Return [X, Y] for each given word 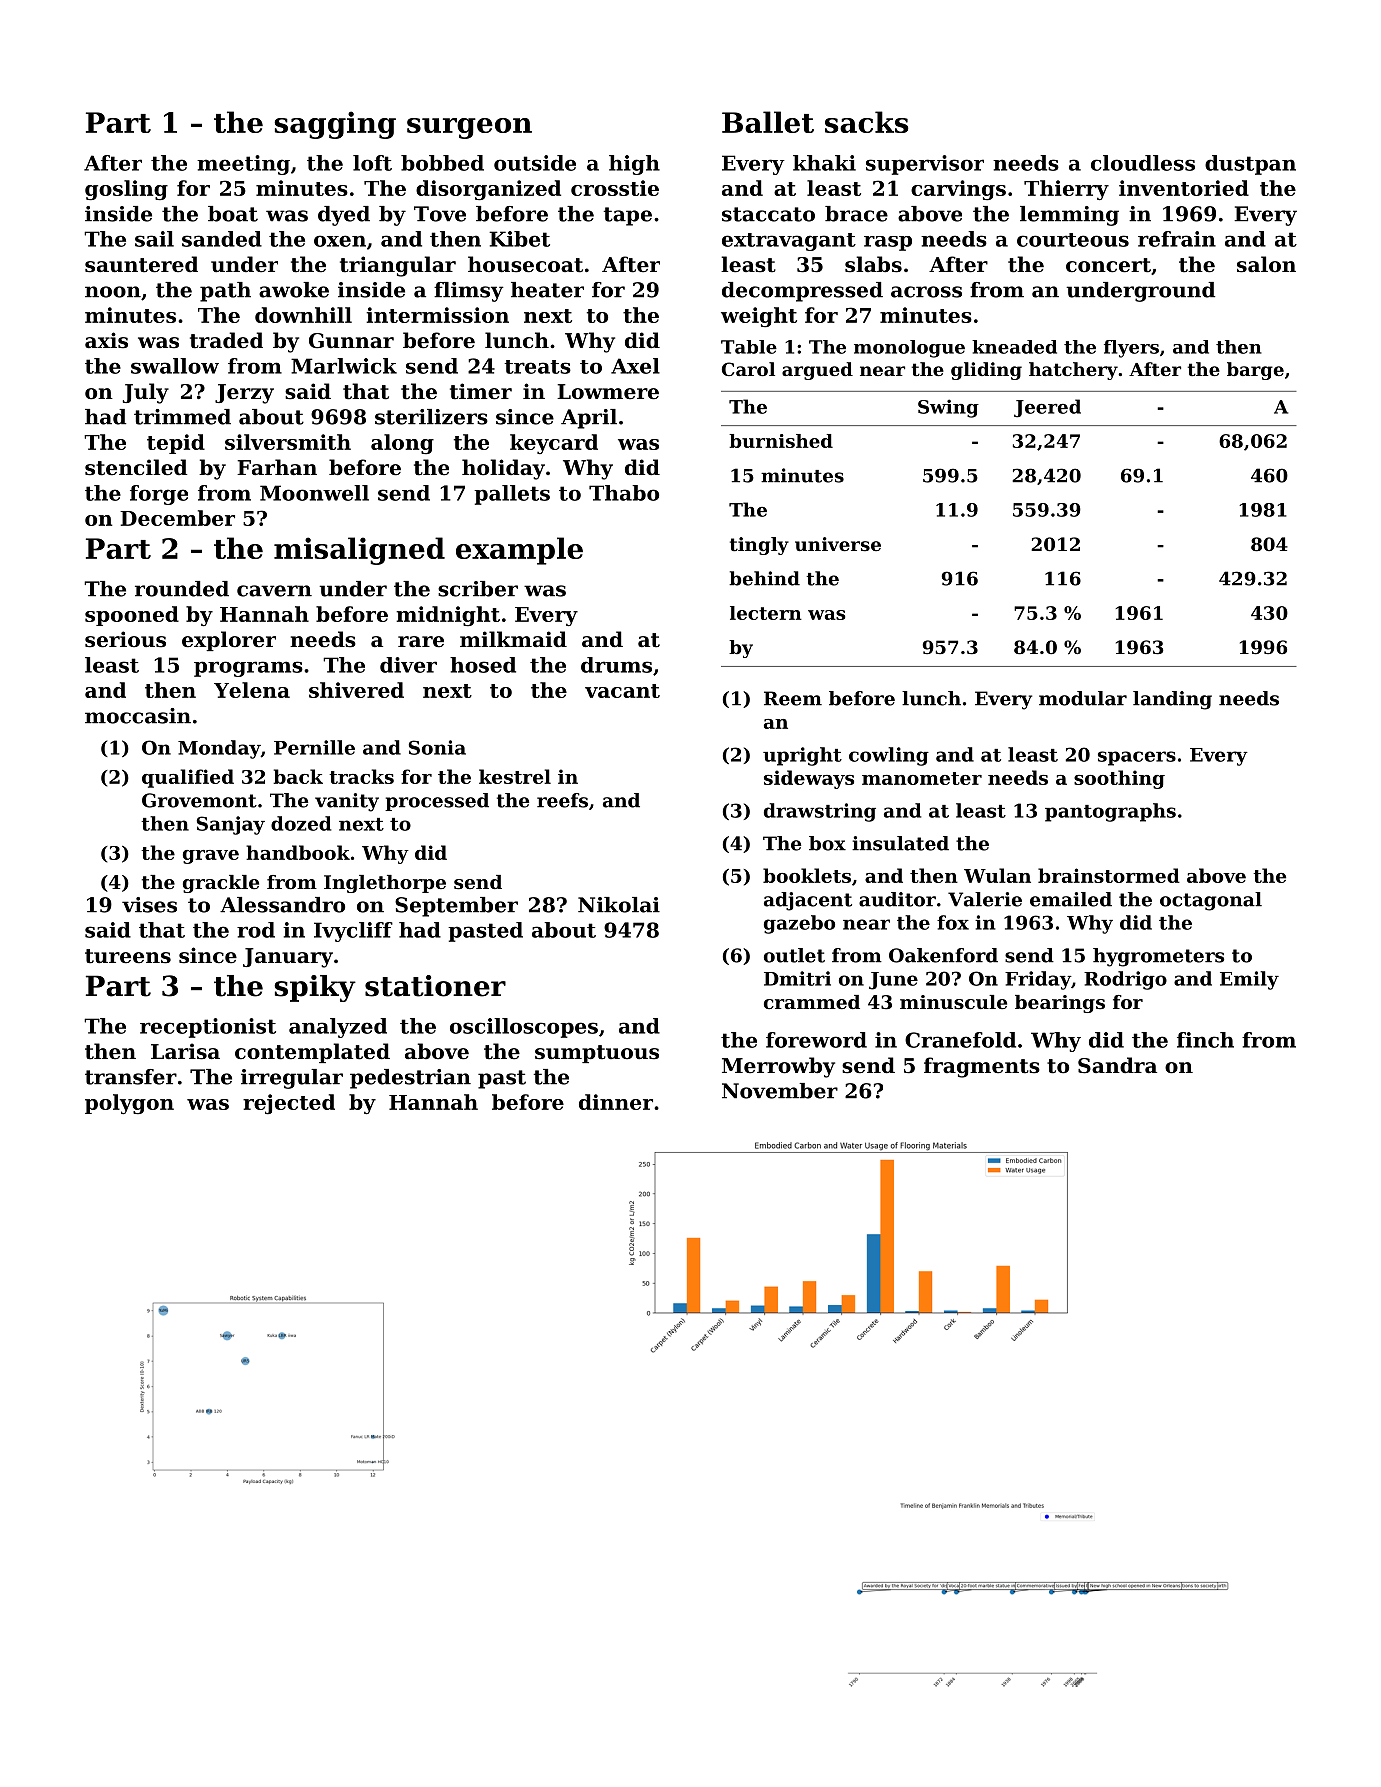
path [225, 292]
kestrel [515, 776]
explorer [229, 641]
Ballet [768, 122]
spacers [1137, 758]
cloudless [1143, 163]
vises [149, 905]
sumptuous [597, 1054]
